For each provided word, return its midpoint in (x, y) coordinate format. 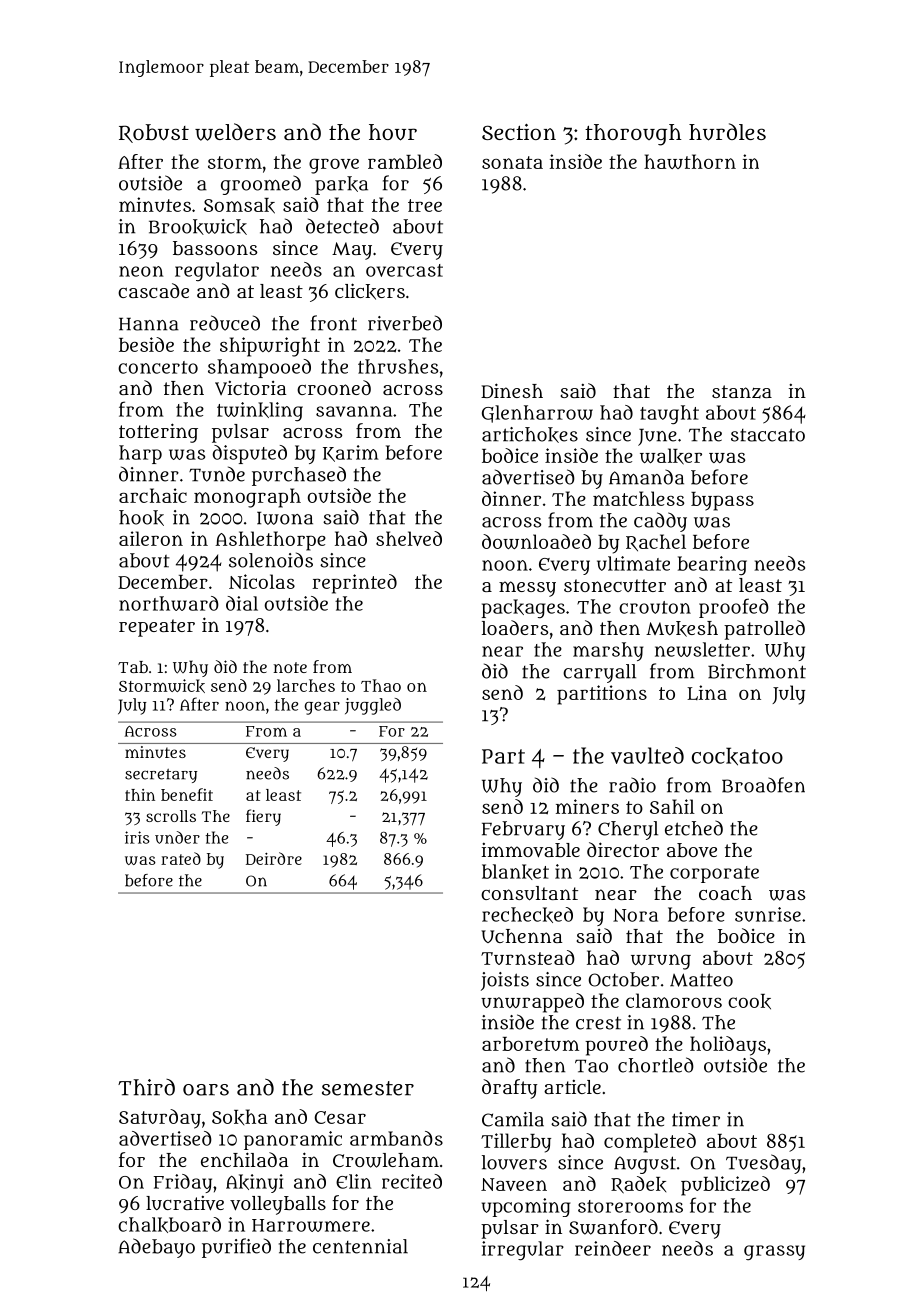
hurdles (727, 132)
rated (181, 858)
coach (725, 893)
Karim (351, 453)
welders (235, 132)
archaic (153, 495)
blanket (515, 872)
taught (669, 414)
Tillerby (516, 1143)
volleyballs (278, 1205)
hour (393, 132)
